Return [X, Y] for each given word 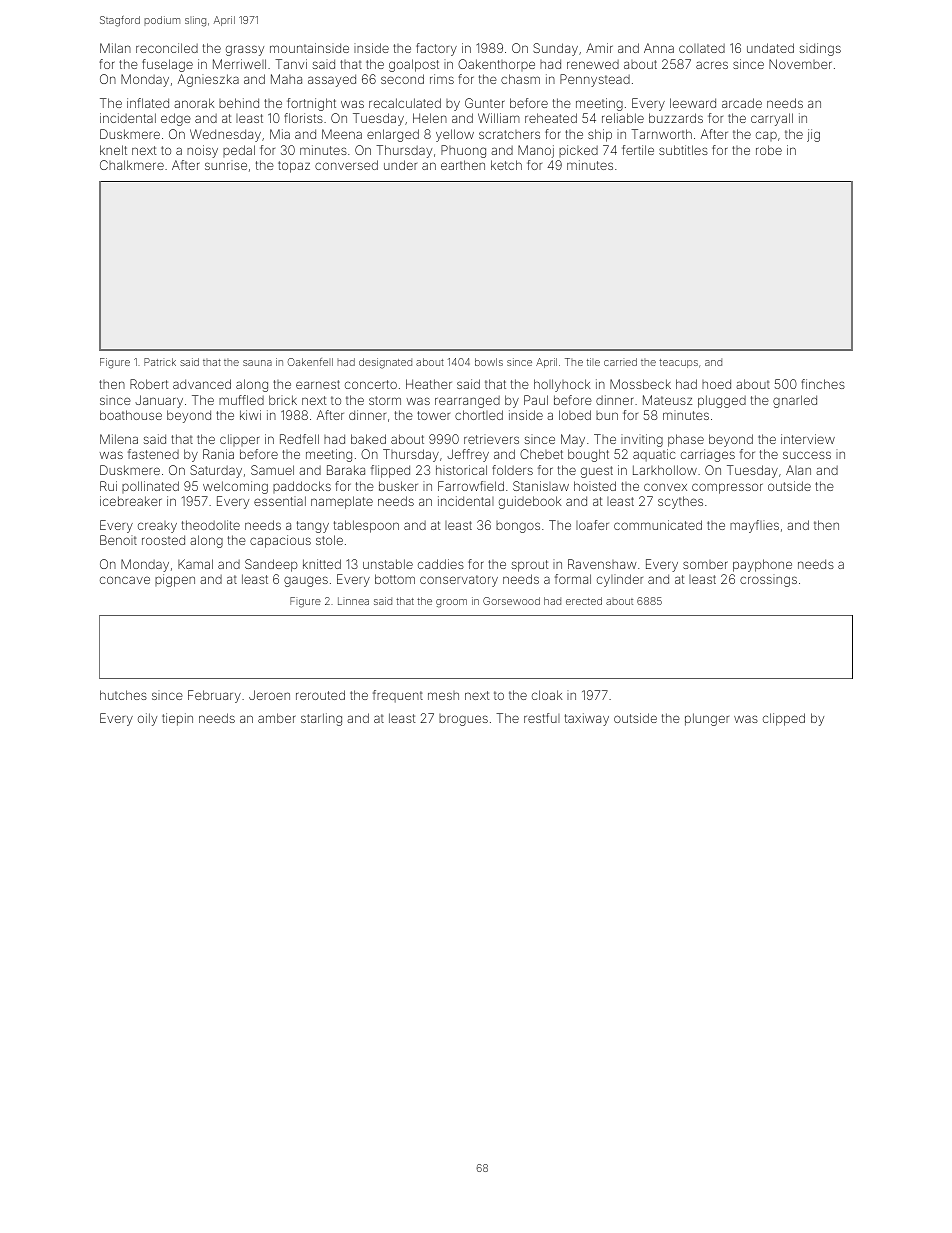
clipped [784, 719]
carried [620, 362]
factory [436, 49]
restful [542, 718]
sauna [257, 363]
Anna [659, 48]
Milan [115, 48]
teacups [678, 363]
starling [321, 719]
